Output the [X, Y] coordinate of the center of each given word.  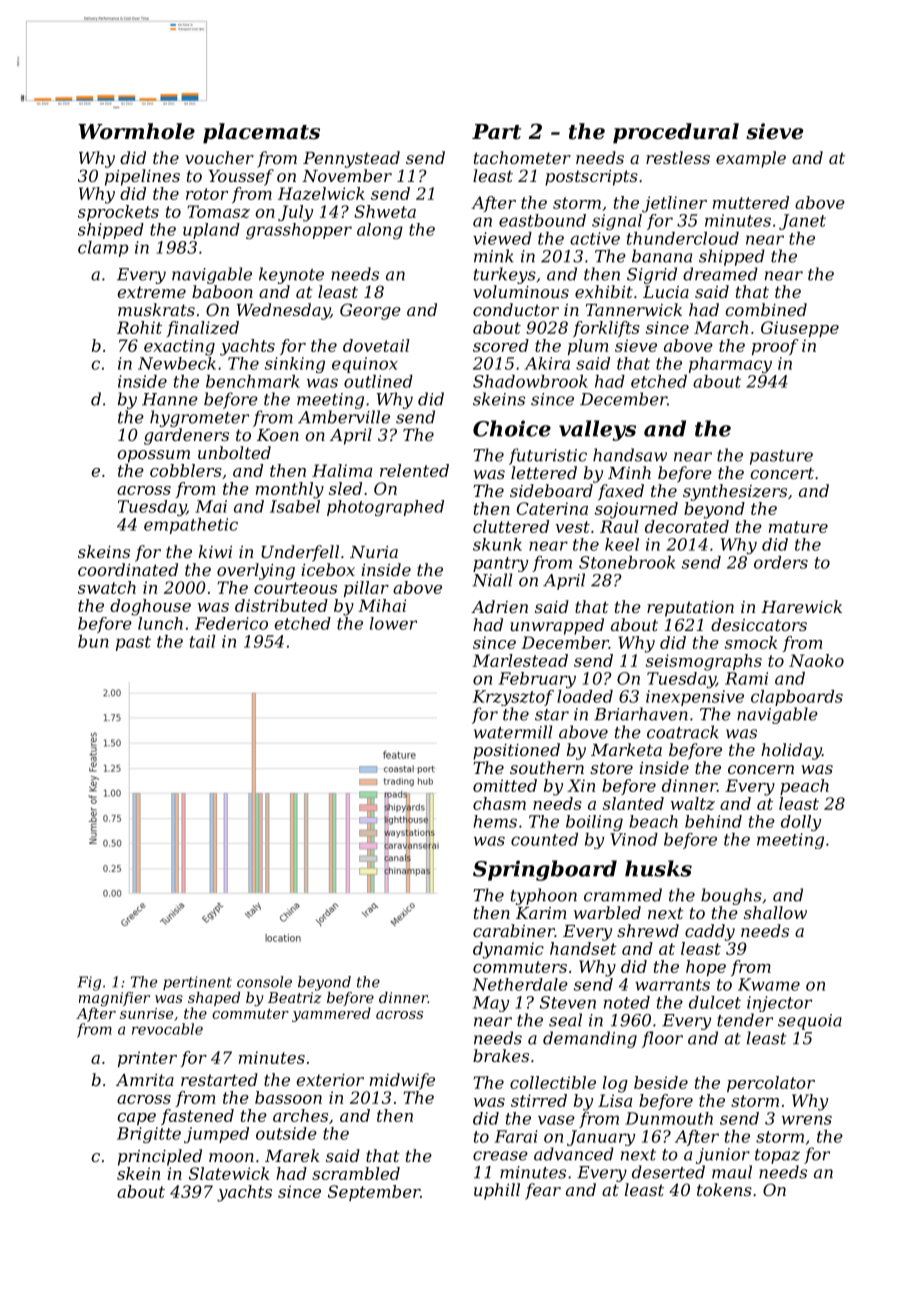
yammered [331, 1014]
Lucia [666, 292]
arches [300, 1115]
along [380, 231]
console [264, 982]
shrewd [648, 930]
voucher [219, 157]
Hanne [170, 399]
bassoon [288, 1097]
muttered [751, 202]
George [370, 311]
